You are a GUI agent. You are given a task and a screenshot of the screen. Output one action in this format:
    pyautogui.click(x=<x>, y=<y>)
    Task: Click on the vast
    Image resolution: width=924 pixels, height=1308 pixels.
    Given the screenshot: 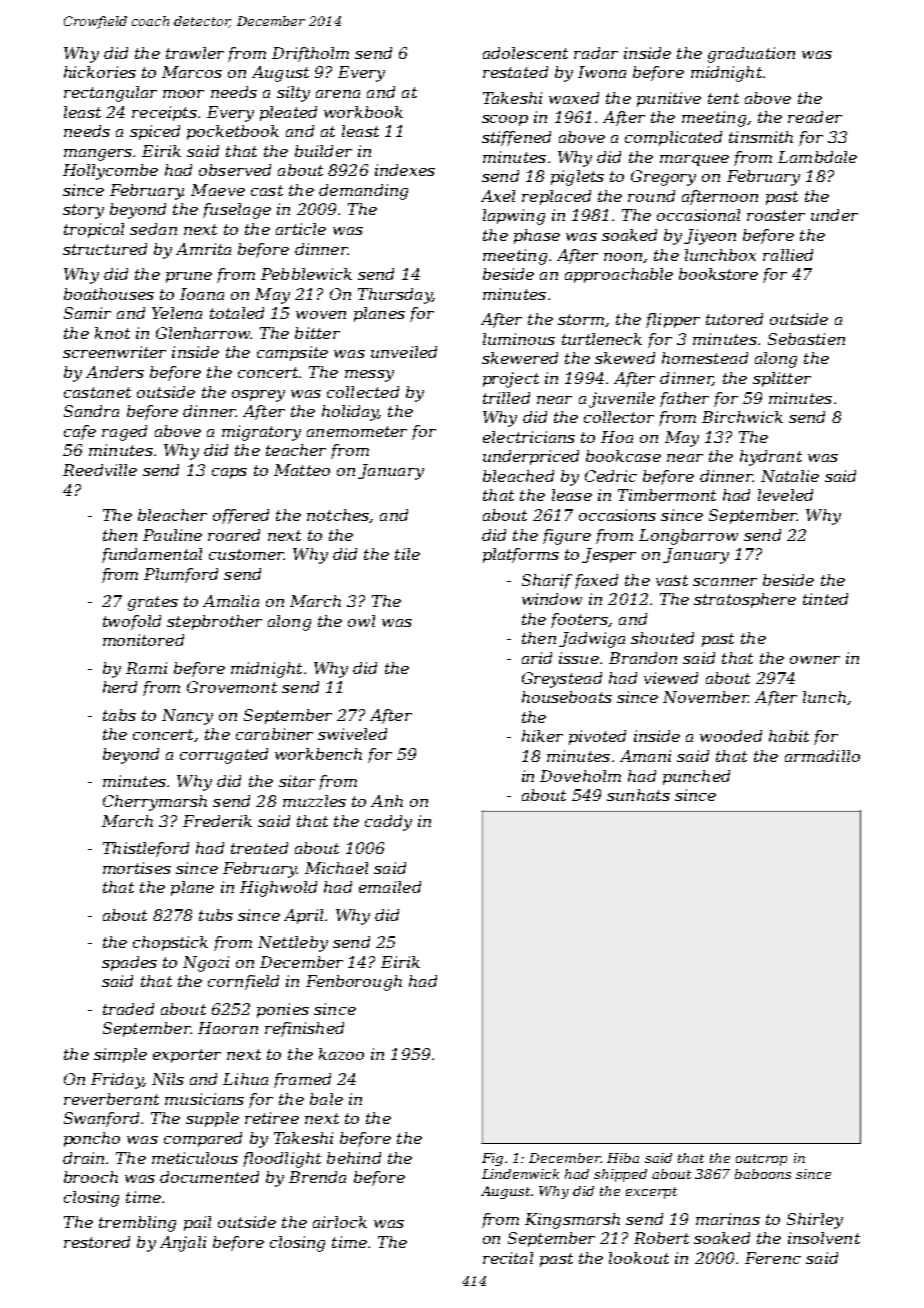 What is the action you would take?
    pyautogui.click(x=672, y=580)
